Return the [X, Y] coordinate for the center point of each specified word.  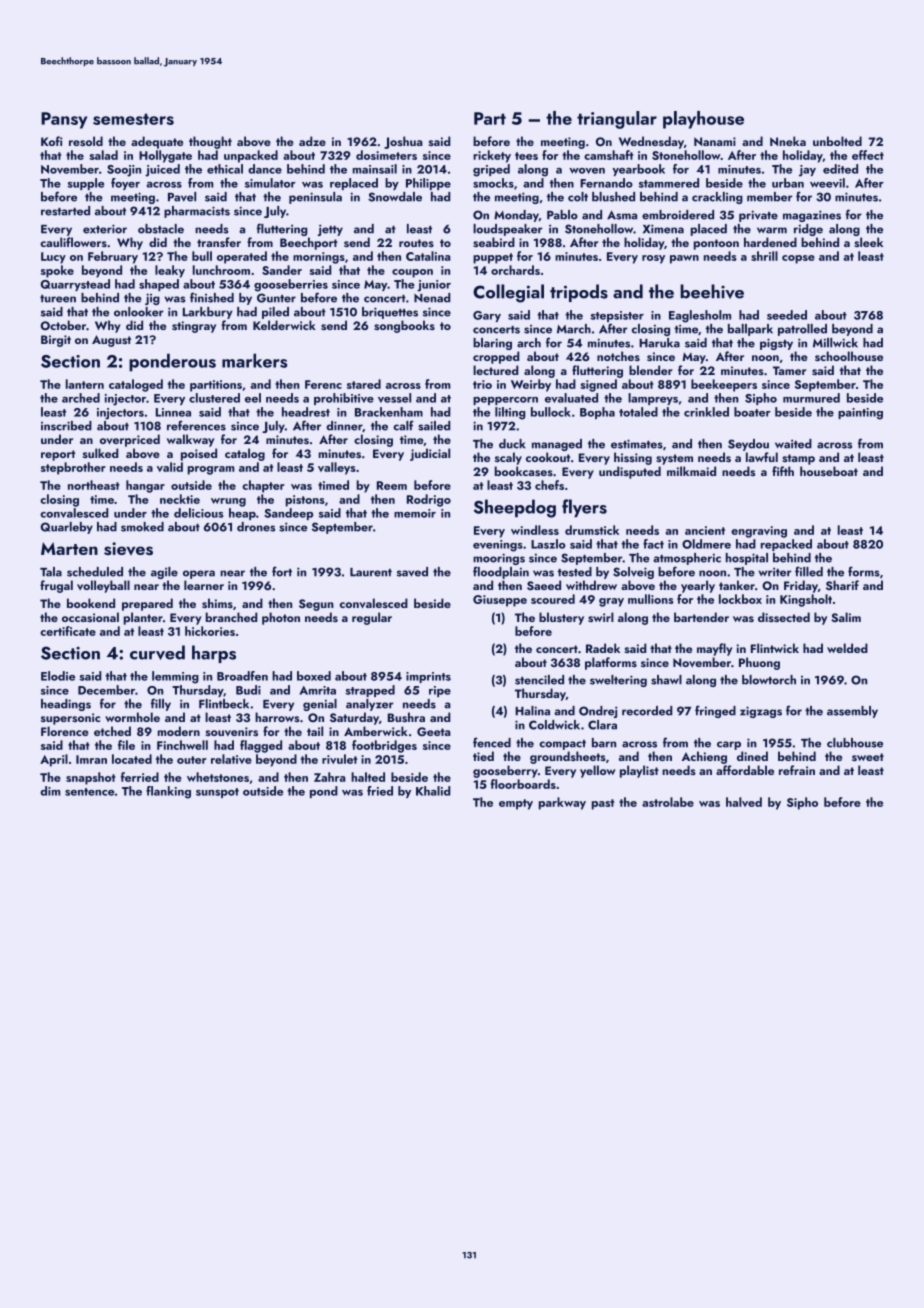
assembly [852, 712]
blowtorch [769, 680]
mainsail [375, 169]
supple [85, 184]
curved [157, 652]
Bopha [597, 413]
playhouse [703, 120]
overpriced [130, 440]
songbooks [404, 326]
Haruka [659, 343]
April [54, 760]
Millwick [835, 343]
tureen [58, 299]
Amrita [317, 690]
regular [372, 618]
